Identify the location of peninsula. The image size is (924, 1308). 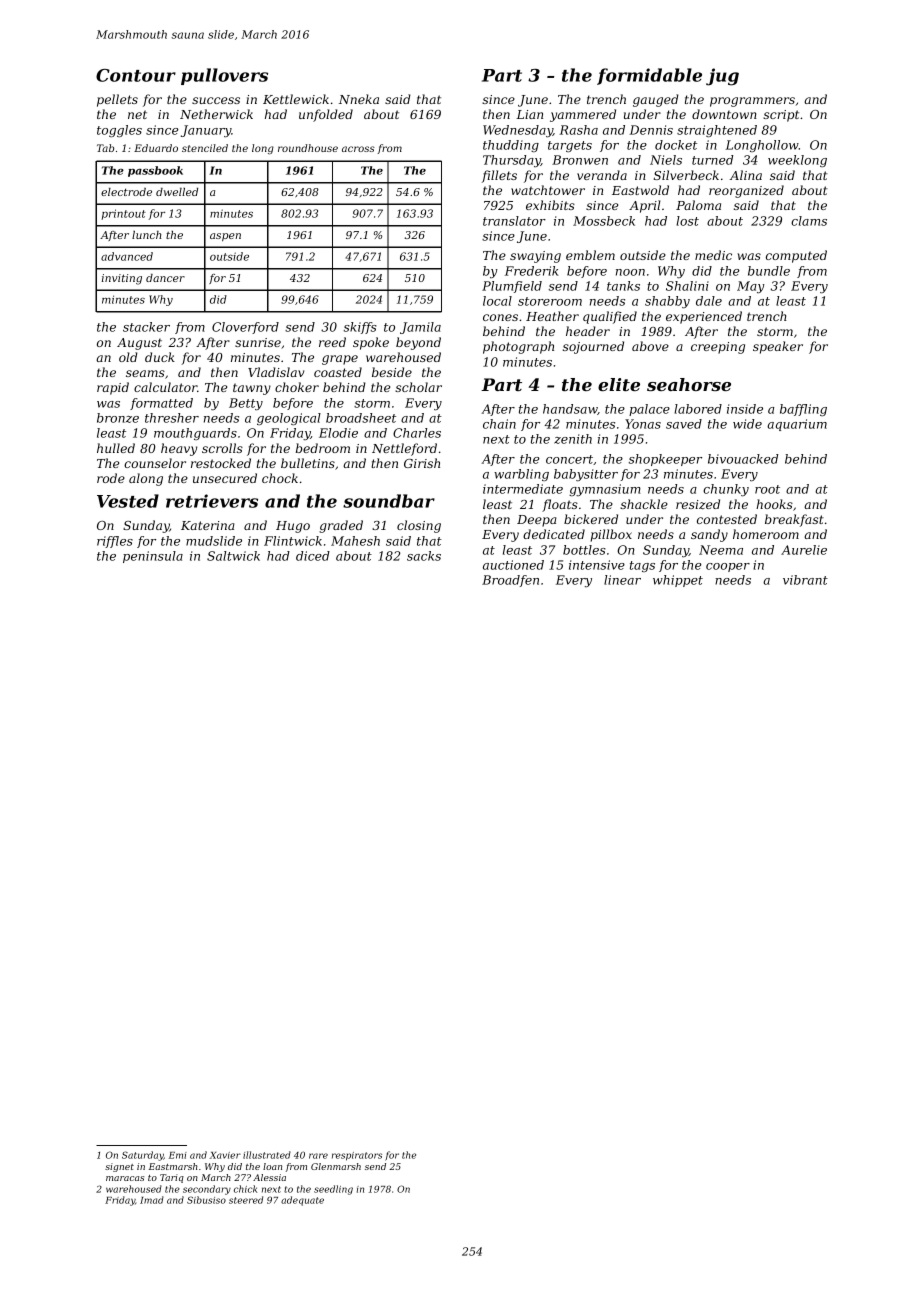
(153, 557).
